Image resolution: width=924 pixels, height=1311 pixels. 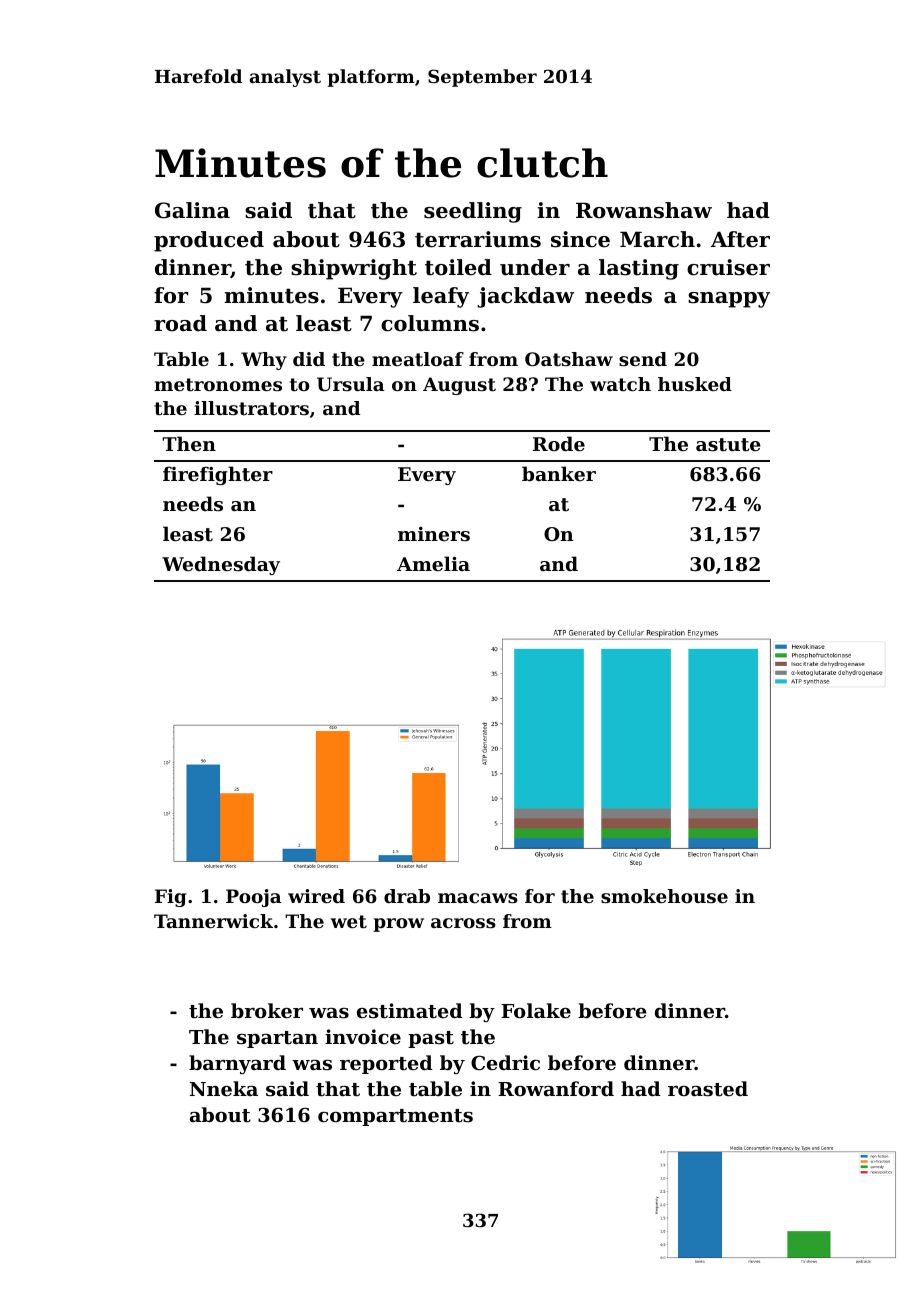 What do you see at coordinates (644, 210) in the screenshot?
I see `Rowanshaw` at bounding box center [644, 210].
